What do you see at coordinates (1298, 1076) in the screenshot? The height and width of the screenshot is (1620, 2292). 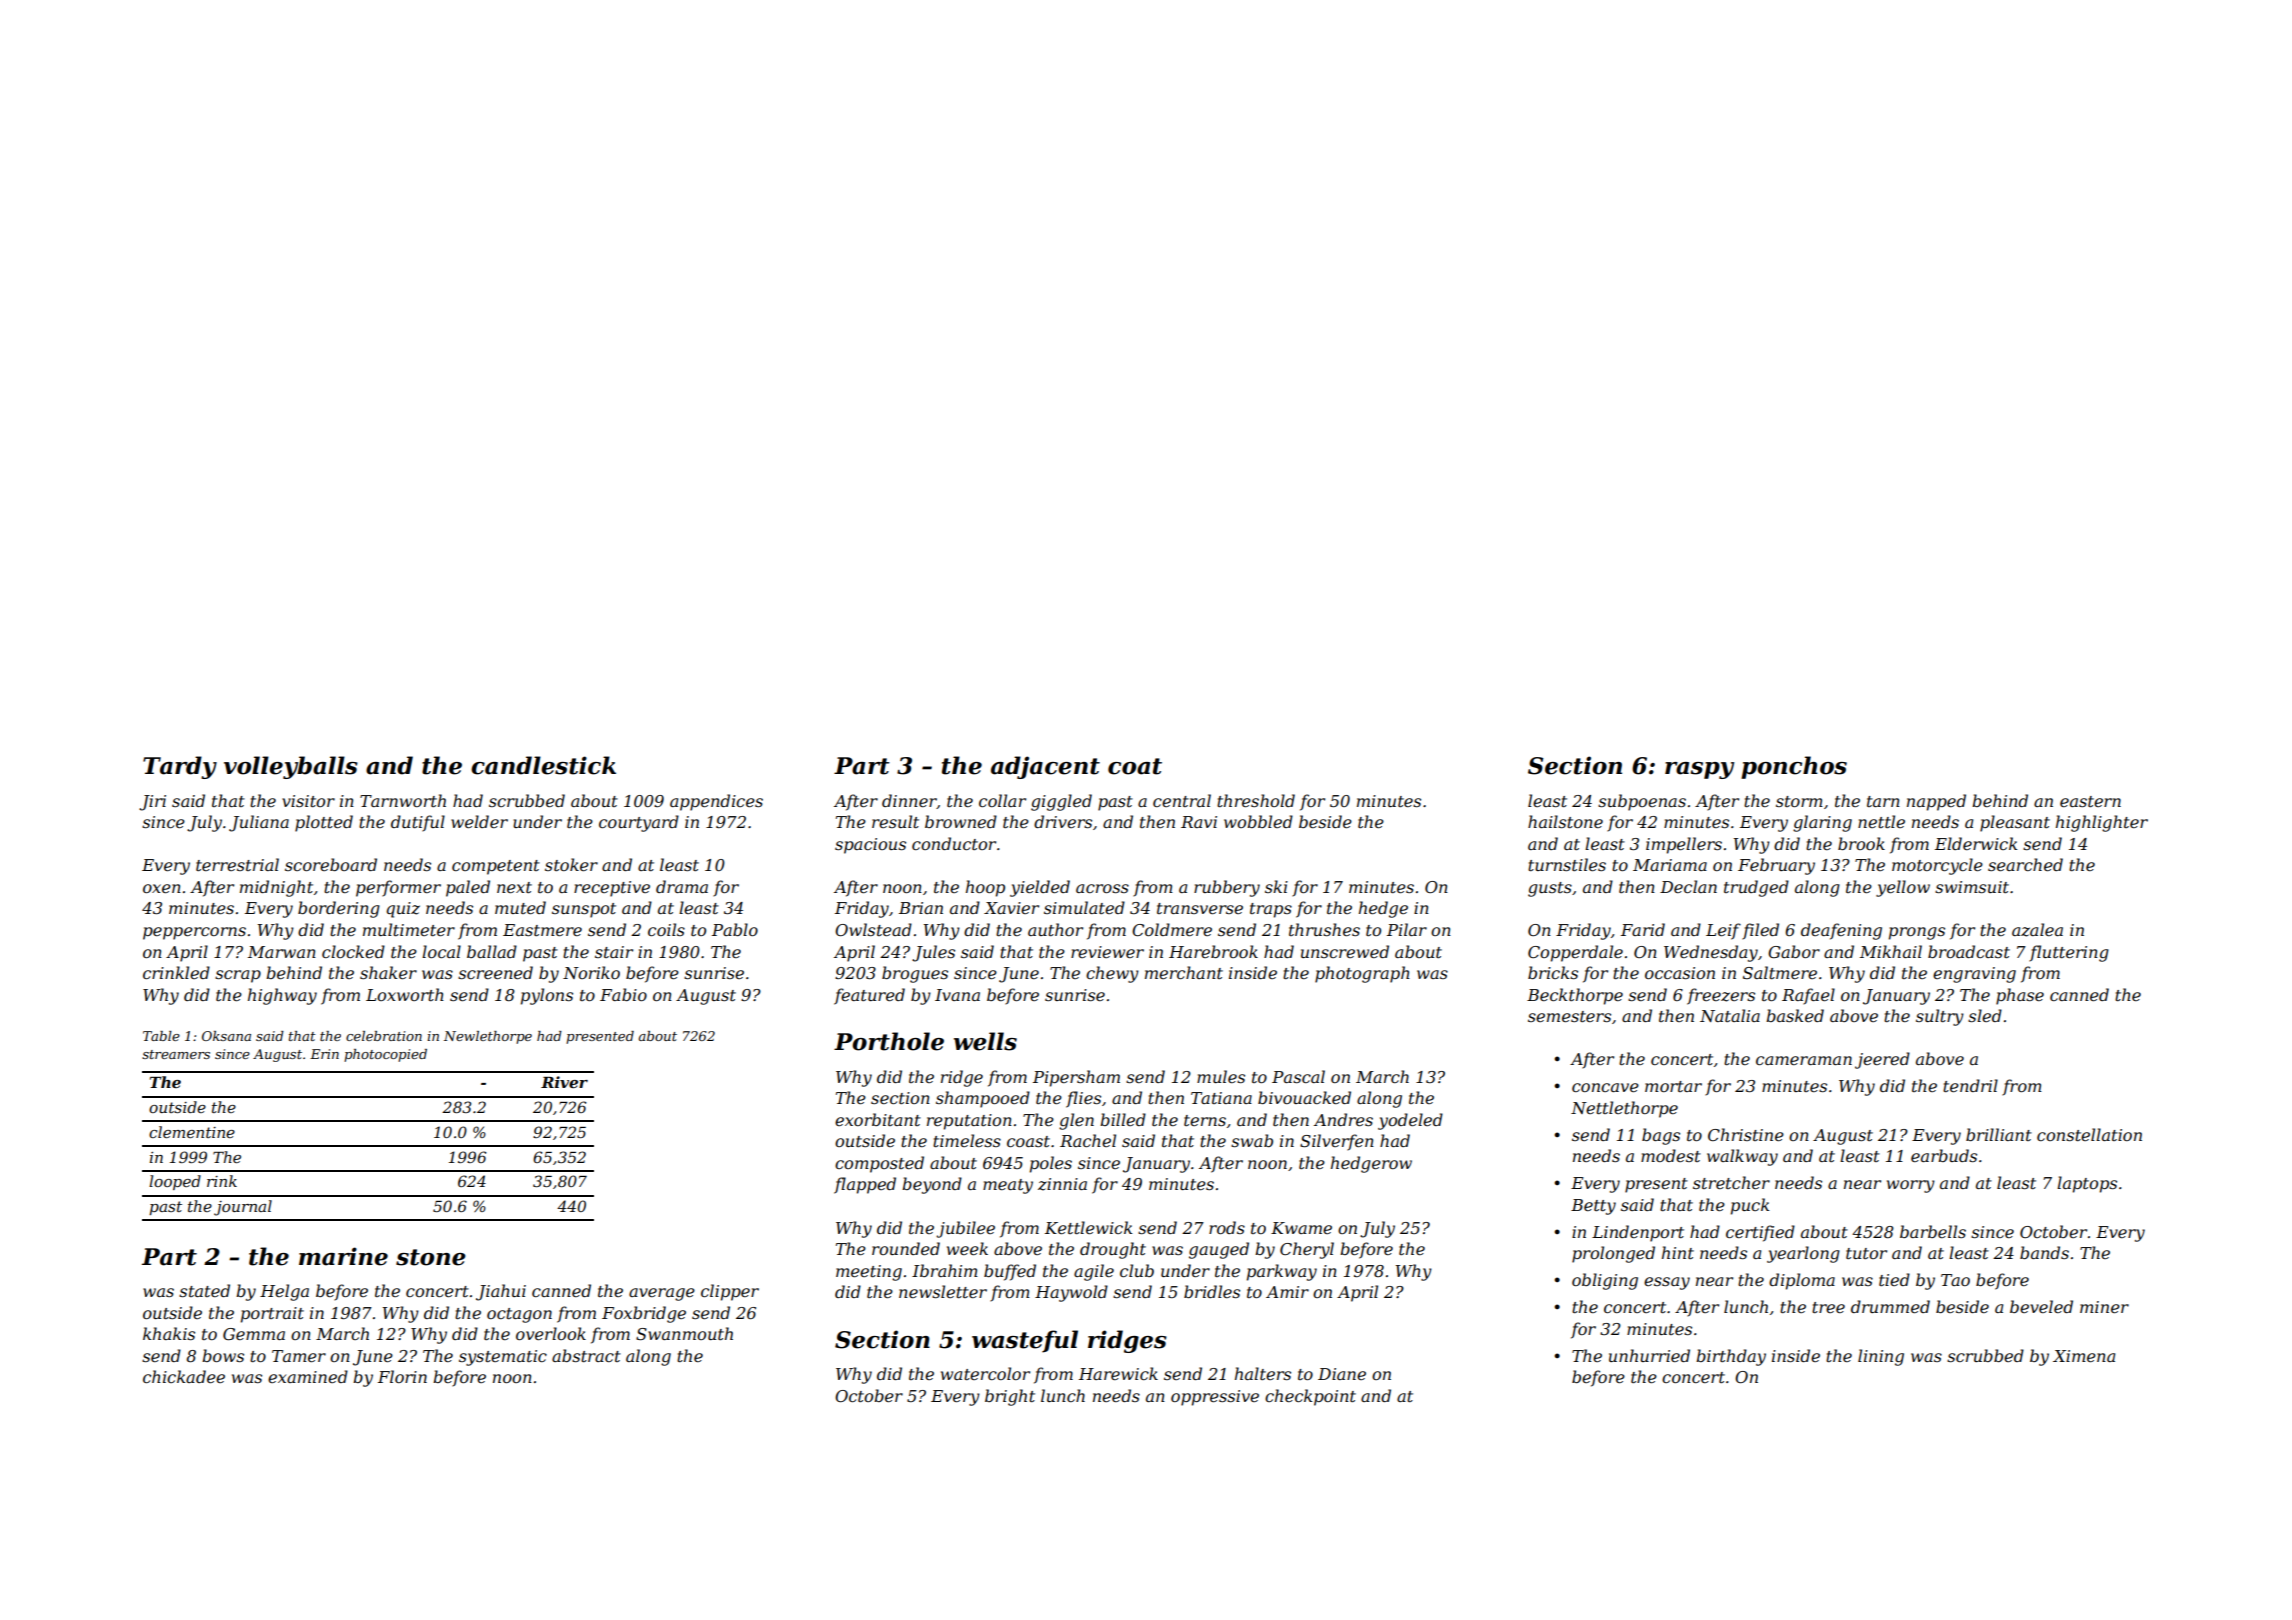 I see `Pascal` at bounding box center [1298, 1076].
